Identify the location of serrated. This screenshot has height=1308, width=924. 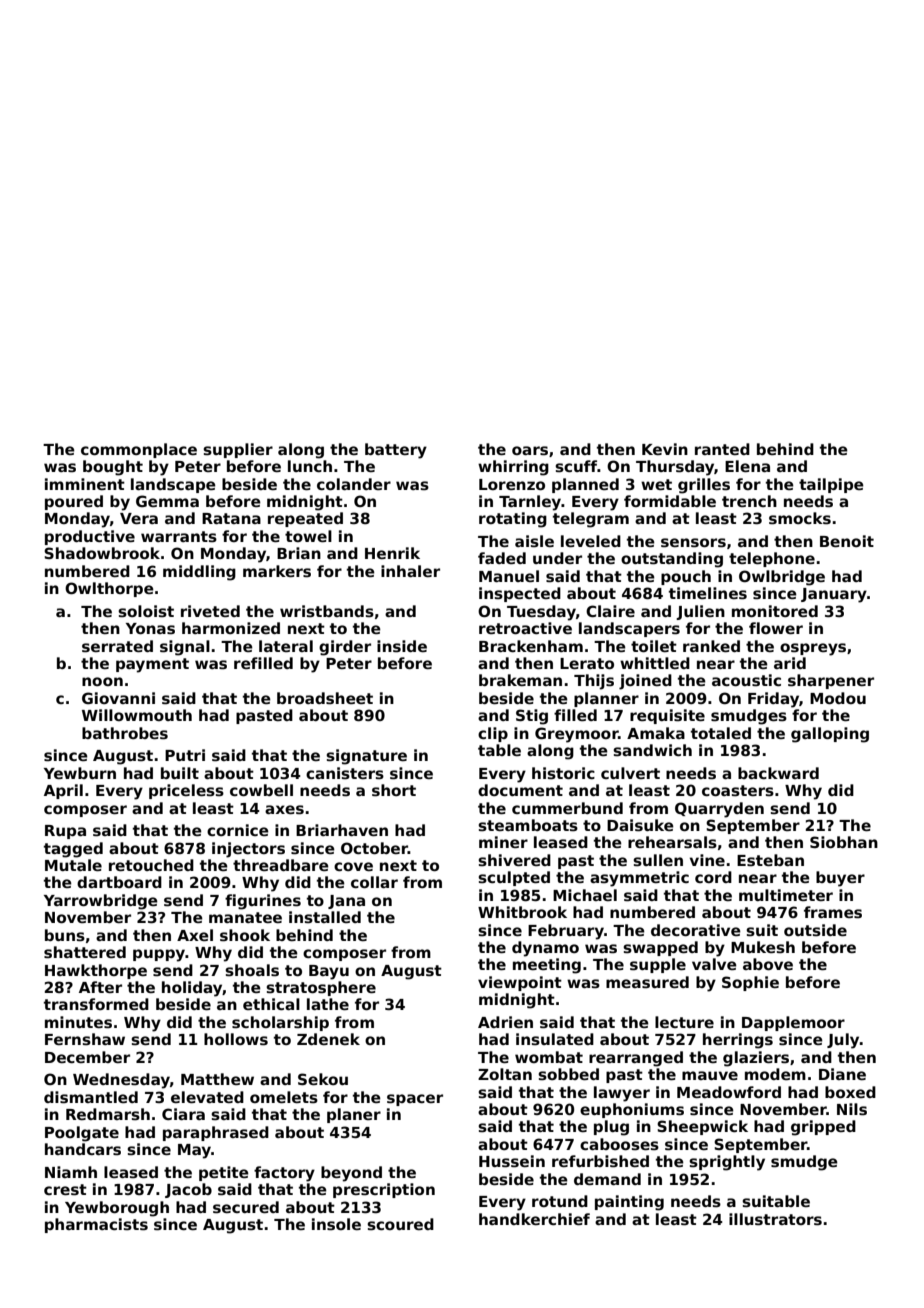
(117, 646).
